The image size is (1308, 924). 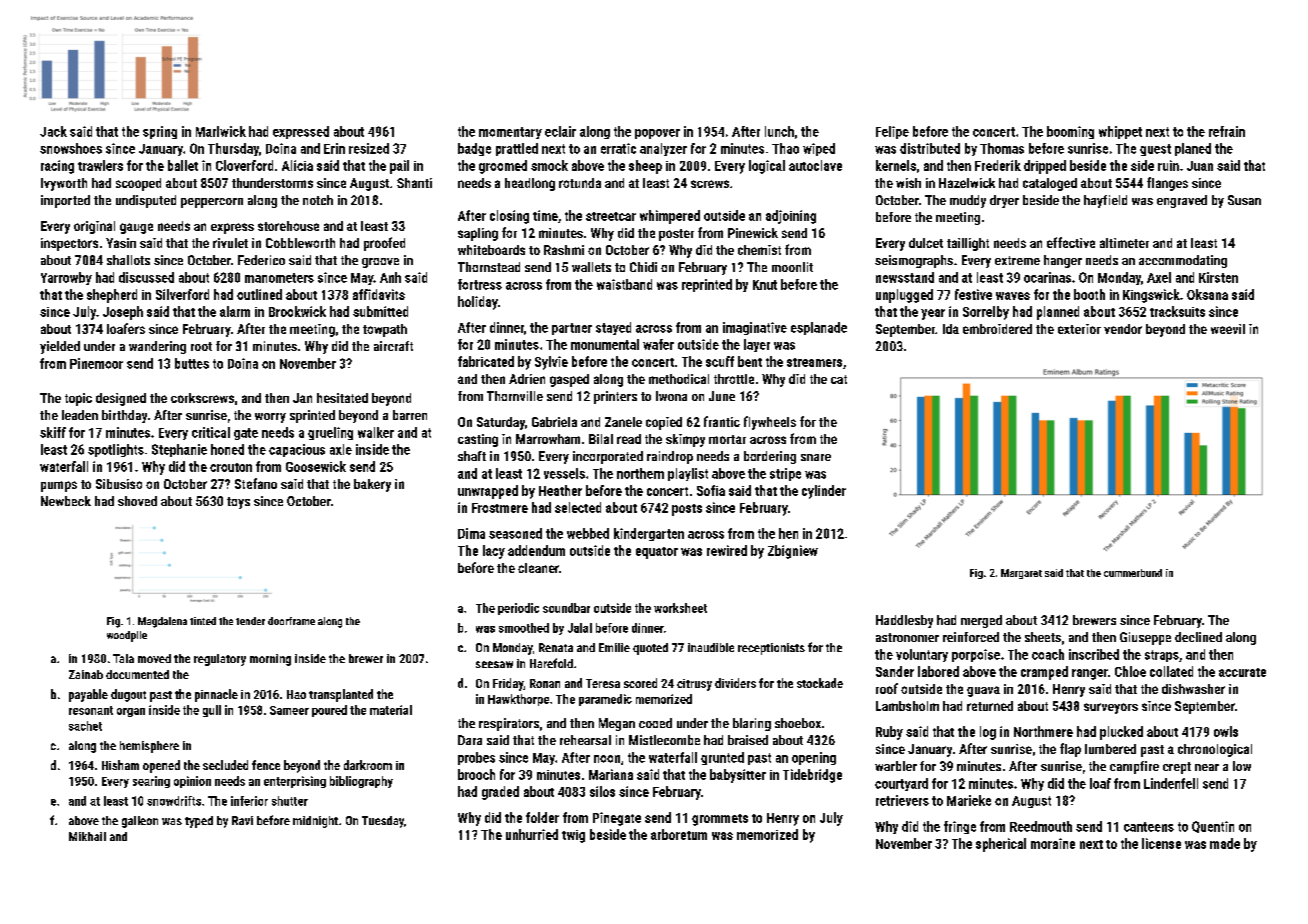 What do you see at coordinates (119, 484) in the page?
I see `Sibusiso` at bounding box center [119, 484].
